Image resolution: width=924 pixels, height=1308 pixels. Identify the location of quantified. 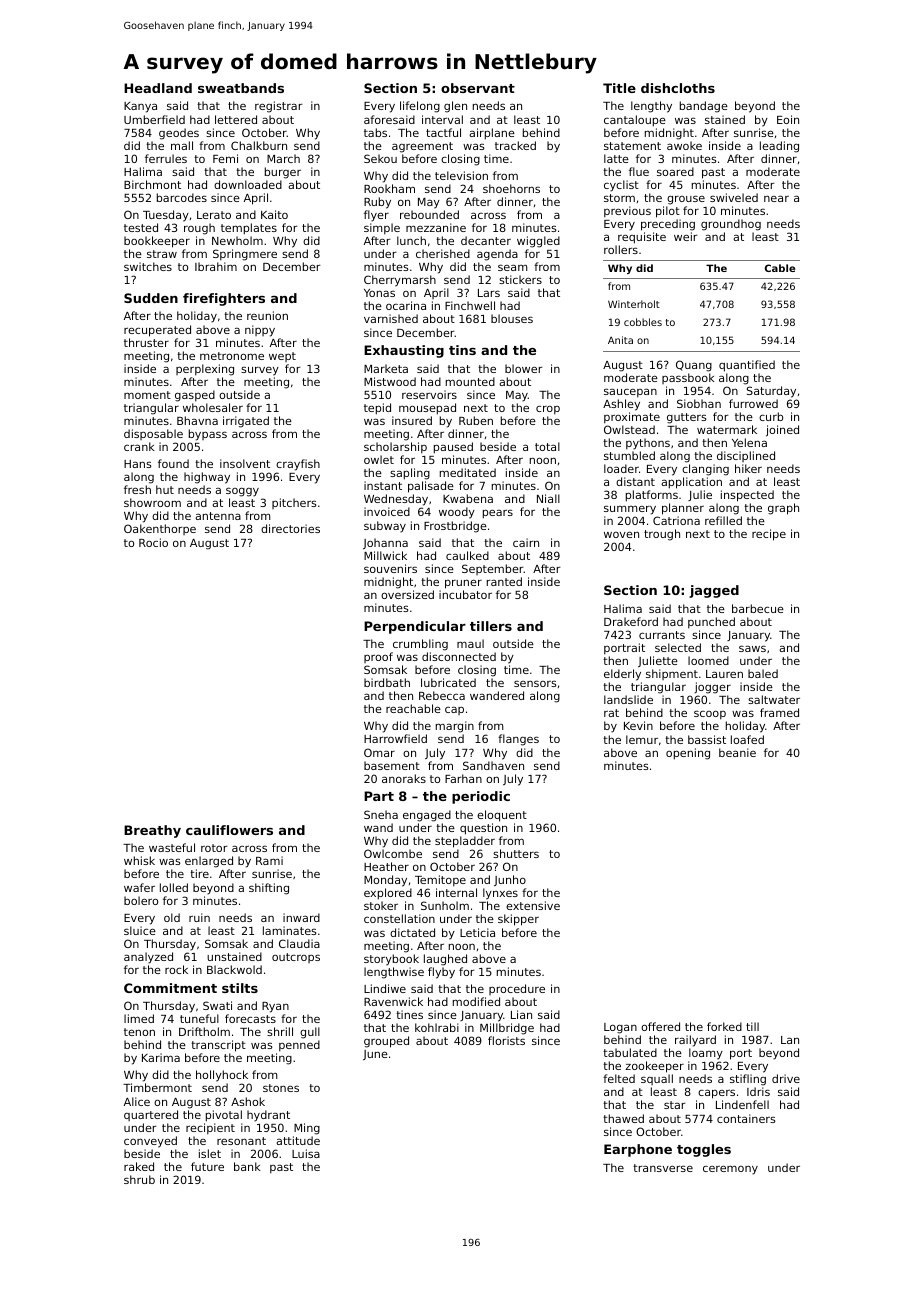
(747, 366).
